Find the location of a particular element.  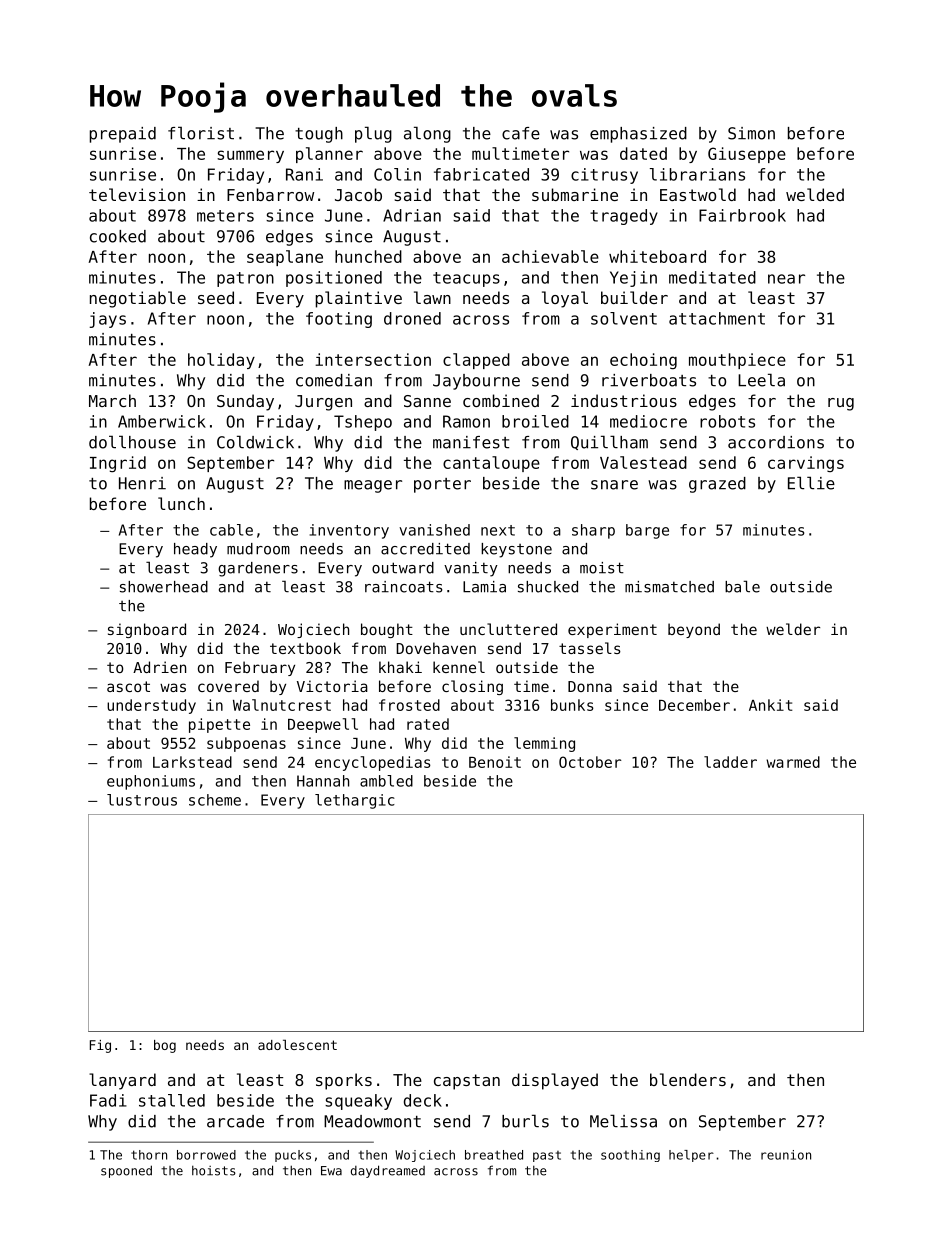

plug is located at coordinates (373, 134).
